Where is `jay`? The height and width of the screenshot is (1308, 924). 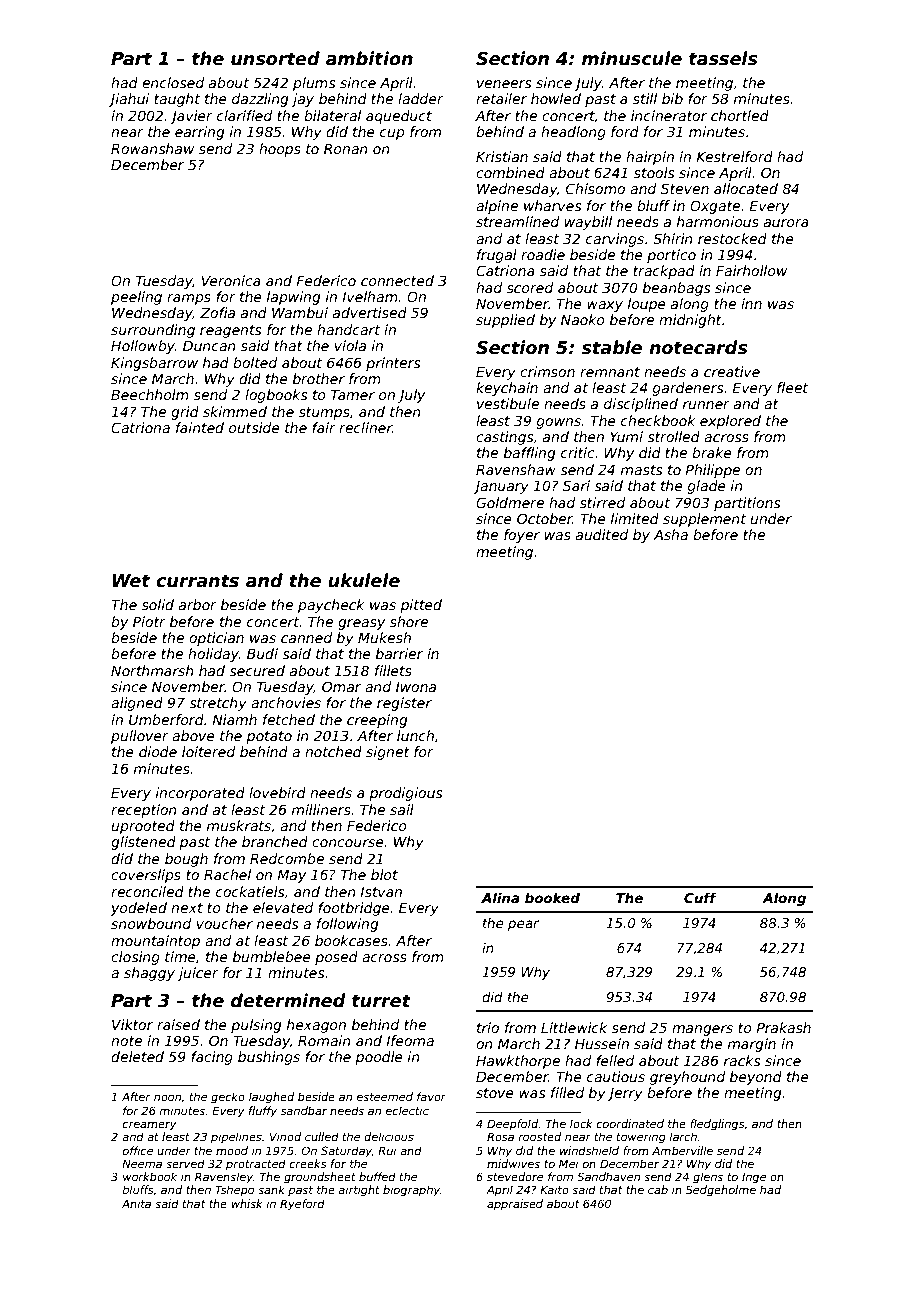 jay is located at coordinates (303, 100).
